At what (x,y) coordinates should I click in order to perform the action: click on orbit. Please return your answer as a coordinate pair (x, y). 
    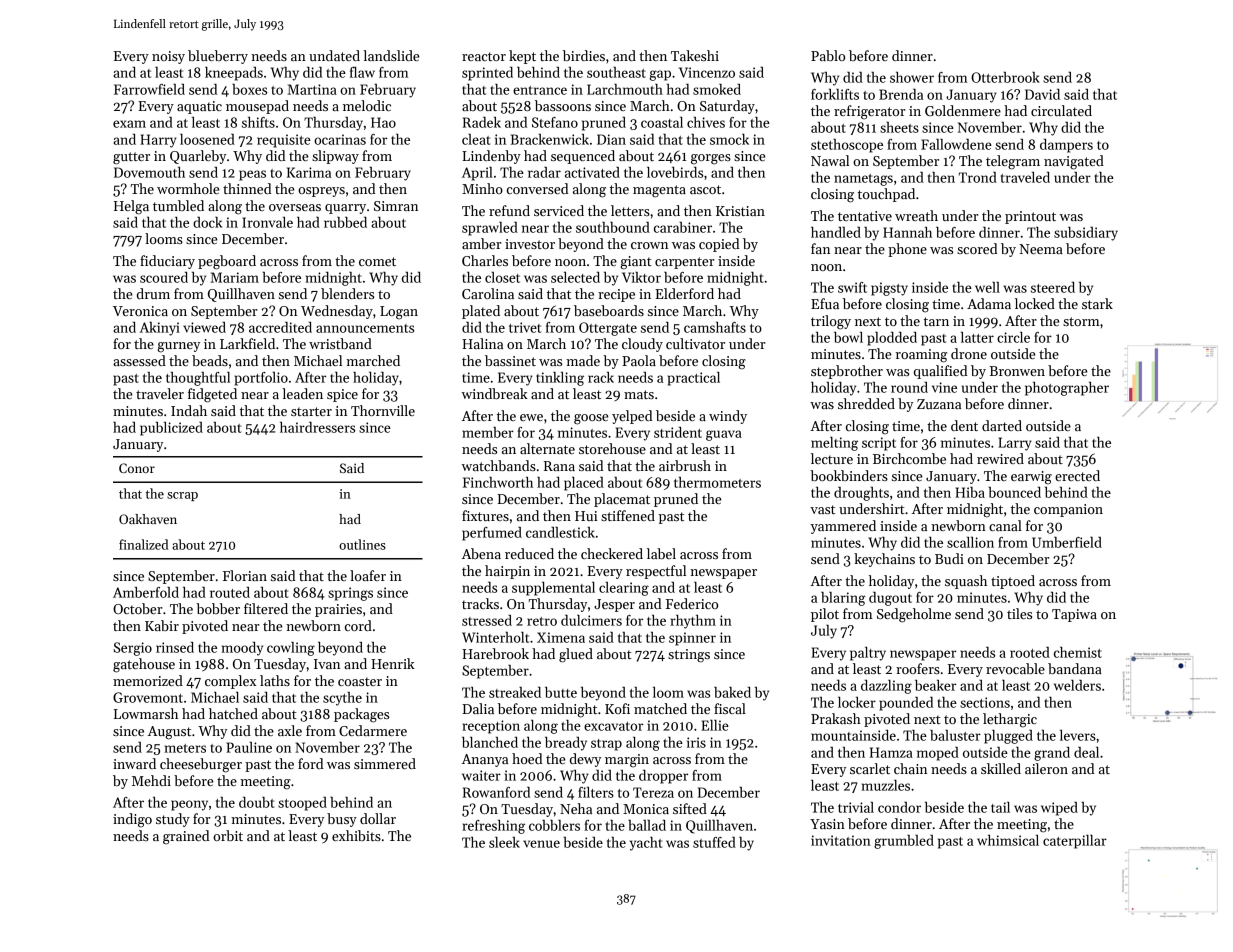
    Looking at the image, I should click on (228, 835).
